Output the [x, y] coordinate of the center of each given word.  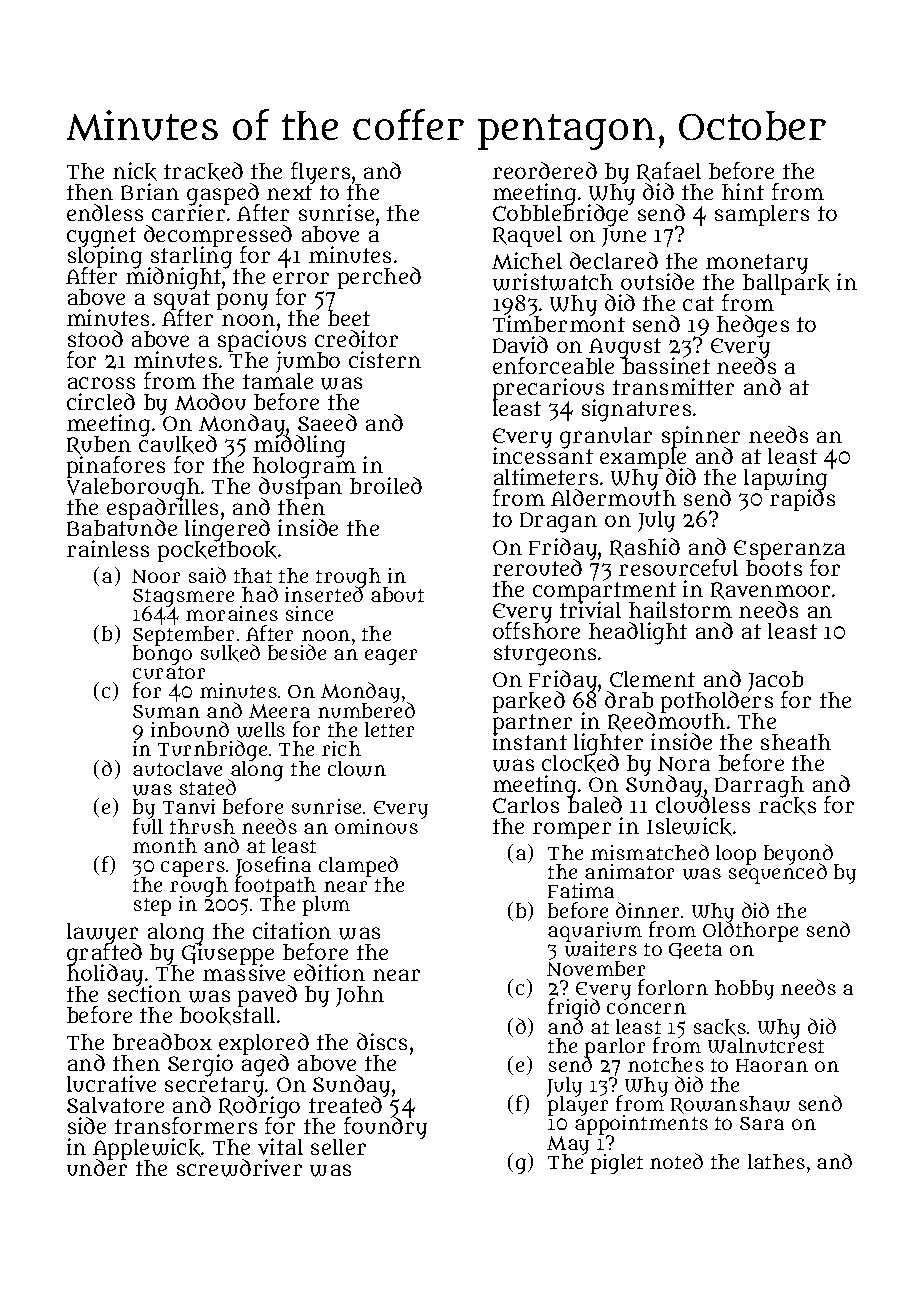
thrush [202, 826]
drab [629, 699]
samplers [762, 215]
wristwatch [553, 282]
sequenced [778, 874]
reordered [545, 170]
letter [389, 729]
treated [345, 1105]
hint [743, 191]
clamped [358, 867]
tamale [278, 381]
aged [265, 1066]
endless [105, 212]
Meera [279, 711]
